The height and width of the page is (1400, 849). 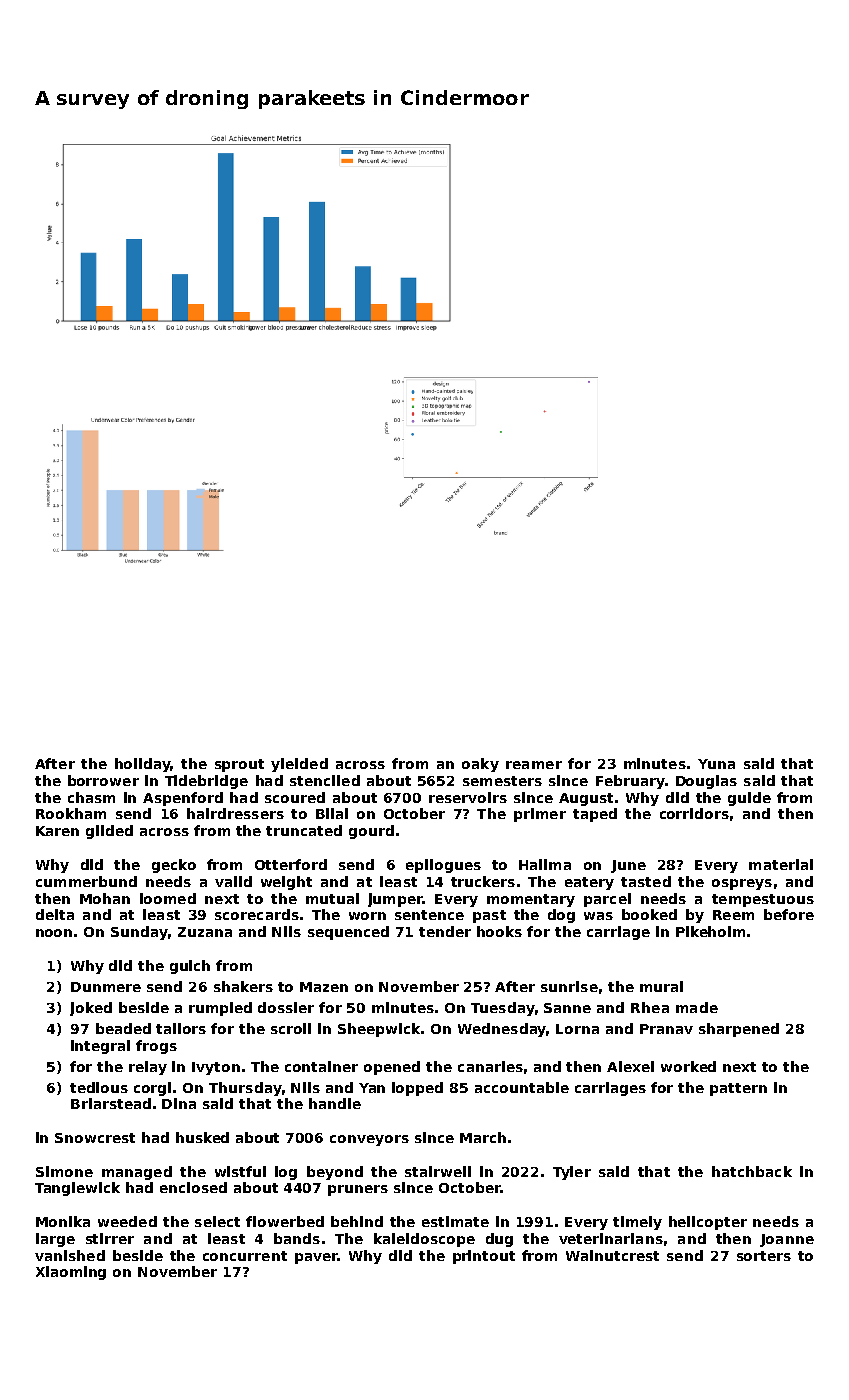 What do you see at coordinates (142, 765) in the page?
I see `holiday` at bounding box center [142, 765].
